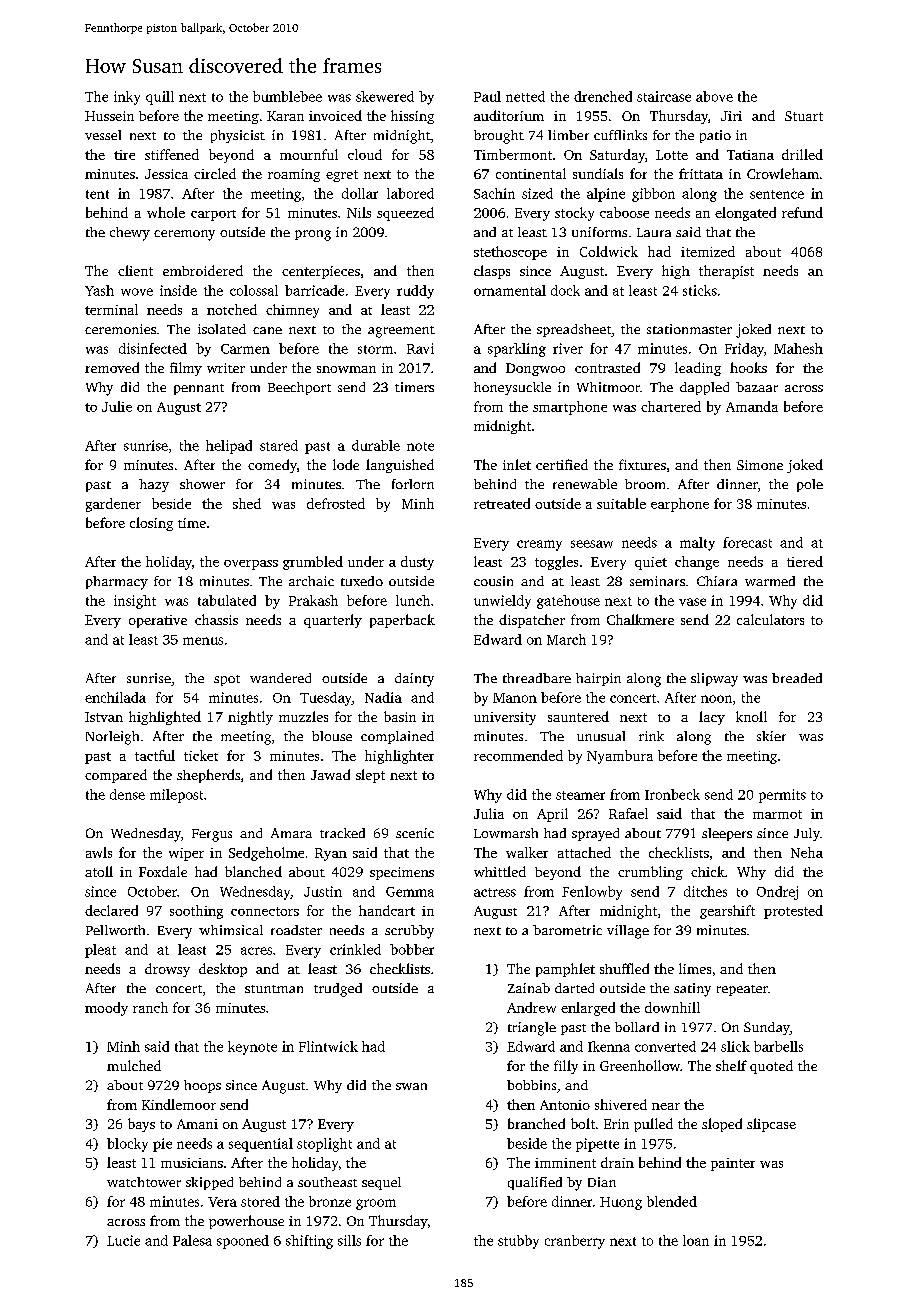 The height and width of the screenshot is (1316, 908). Describe the element at coordinates (287, 96) in the screenshot. I see `bumblebee` at that location.
